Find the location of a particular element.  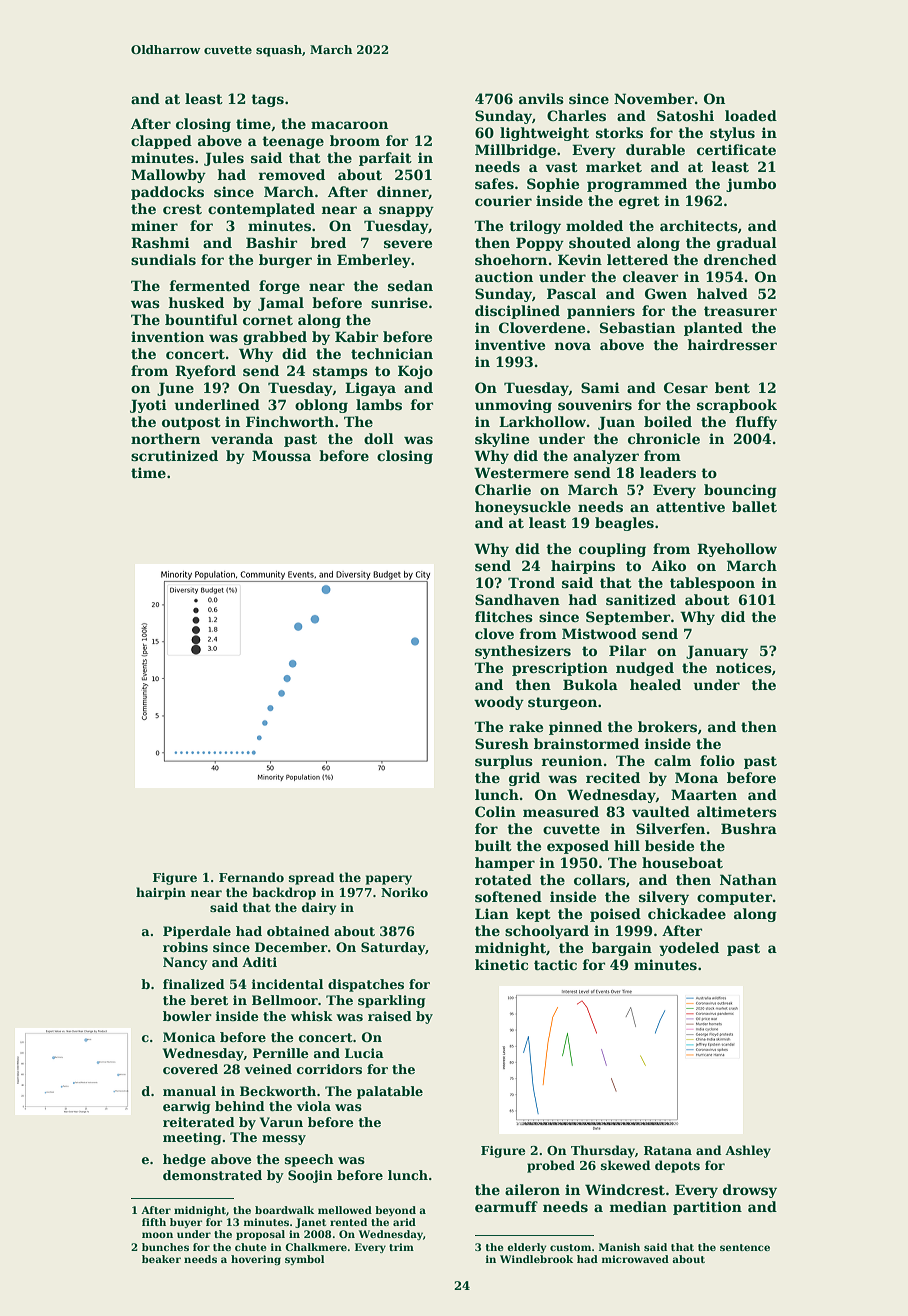

inventive is located at coordinates (510, 344).
